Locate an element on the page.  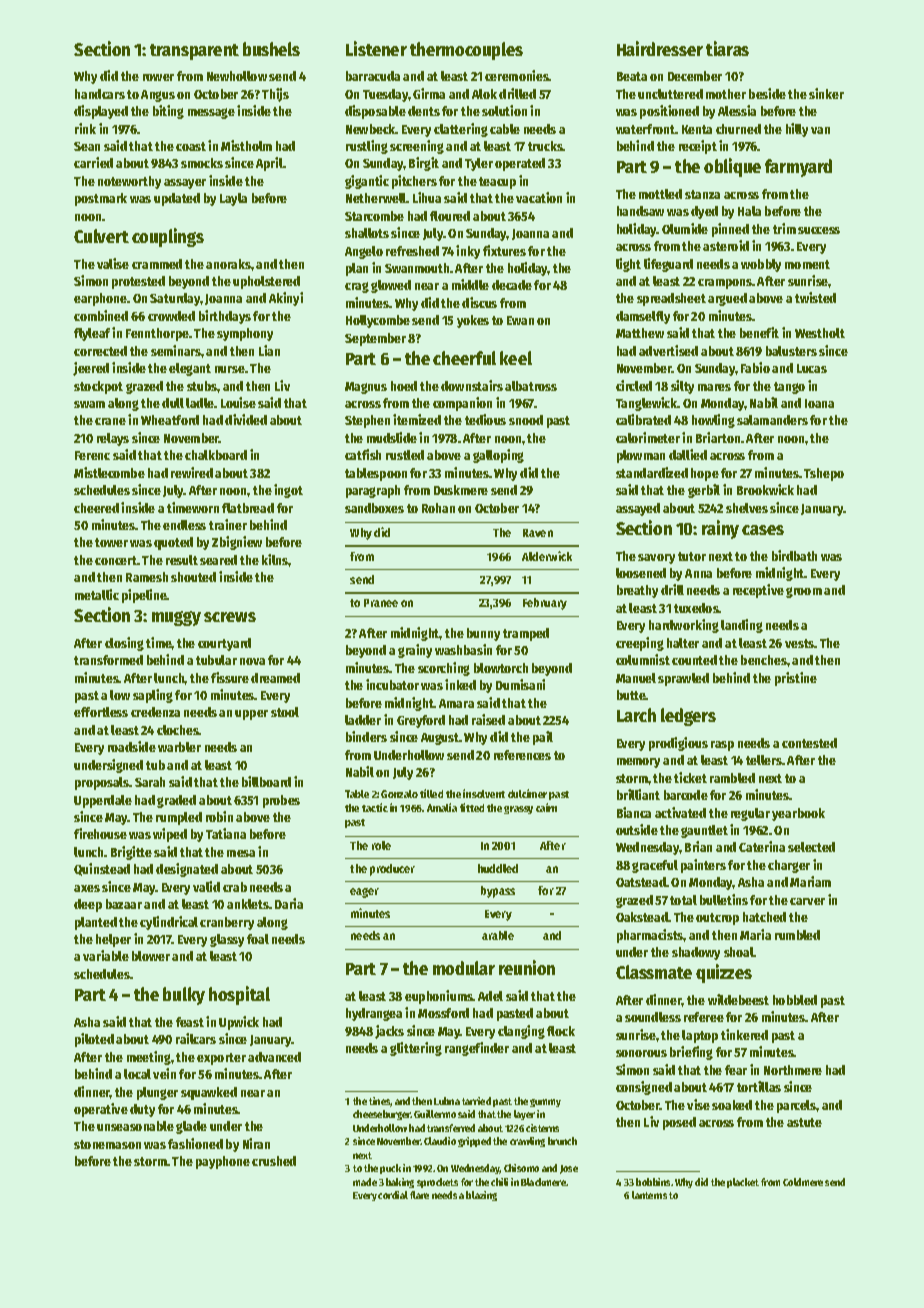
Pranee is located at coordinates (381, 603).
